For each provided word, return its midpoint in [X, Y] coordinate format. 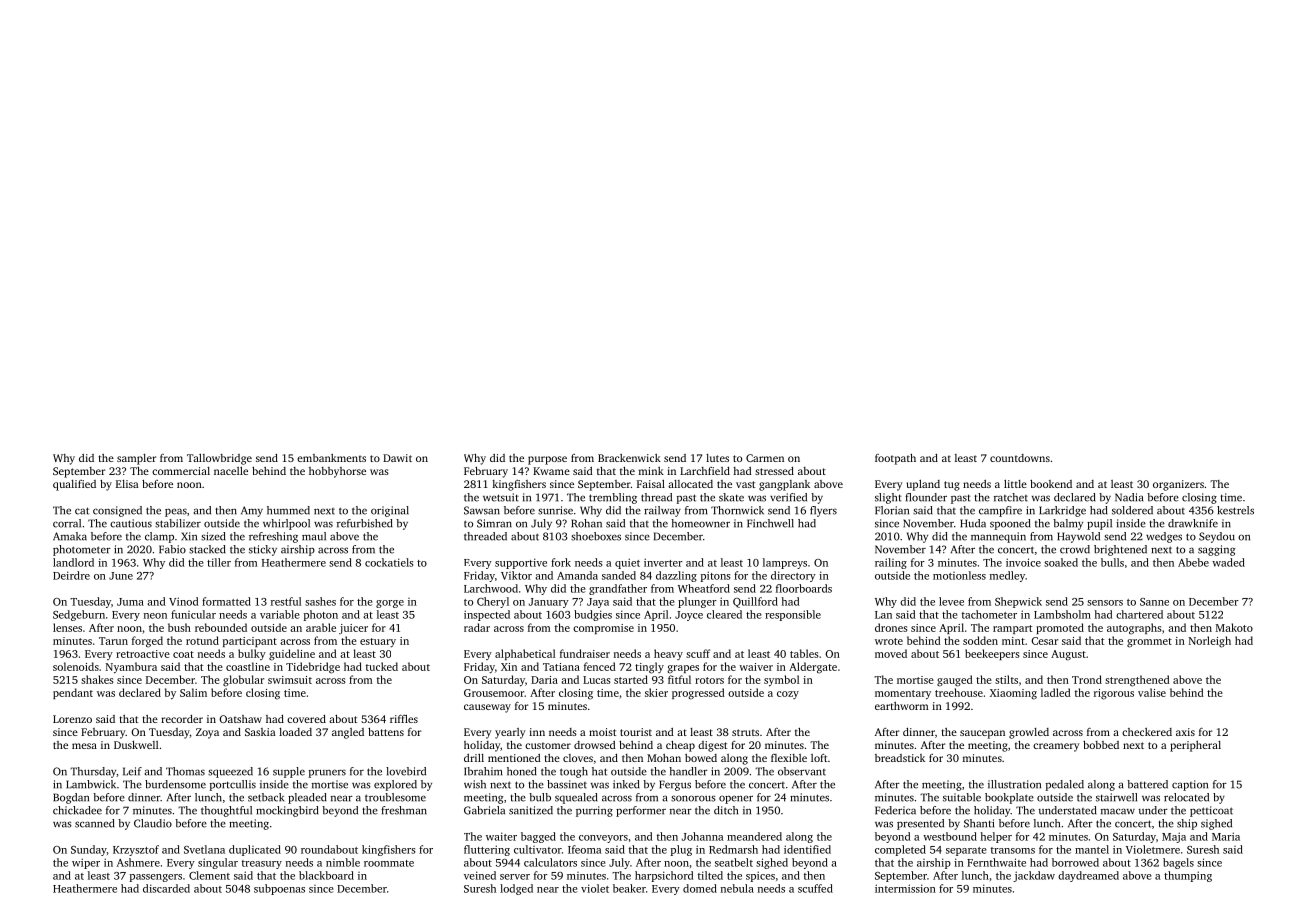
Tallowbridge [219, 459]
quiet [627, 563]
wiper [86, 863]
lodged [516, 889]
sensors [1105, 603]
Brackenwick [629, 458]
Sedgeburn [79, 615]
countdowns [1020, 458]
